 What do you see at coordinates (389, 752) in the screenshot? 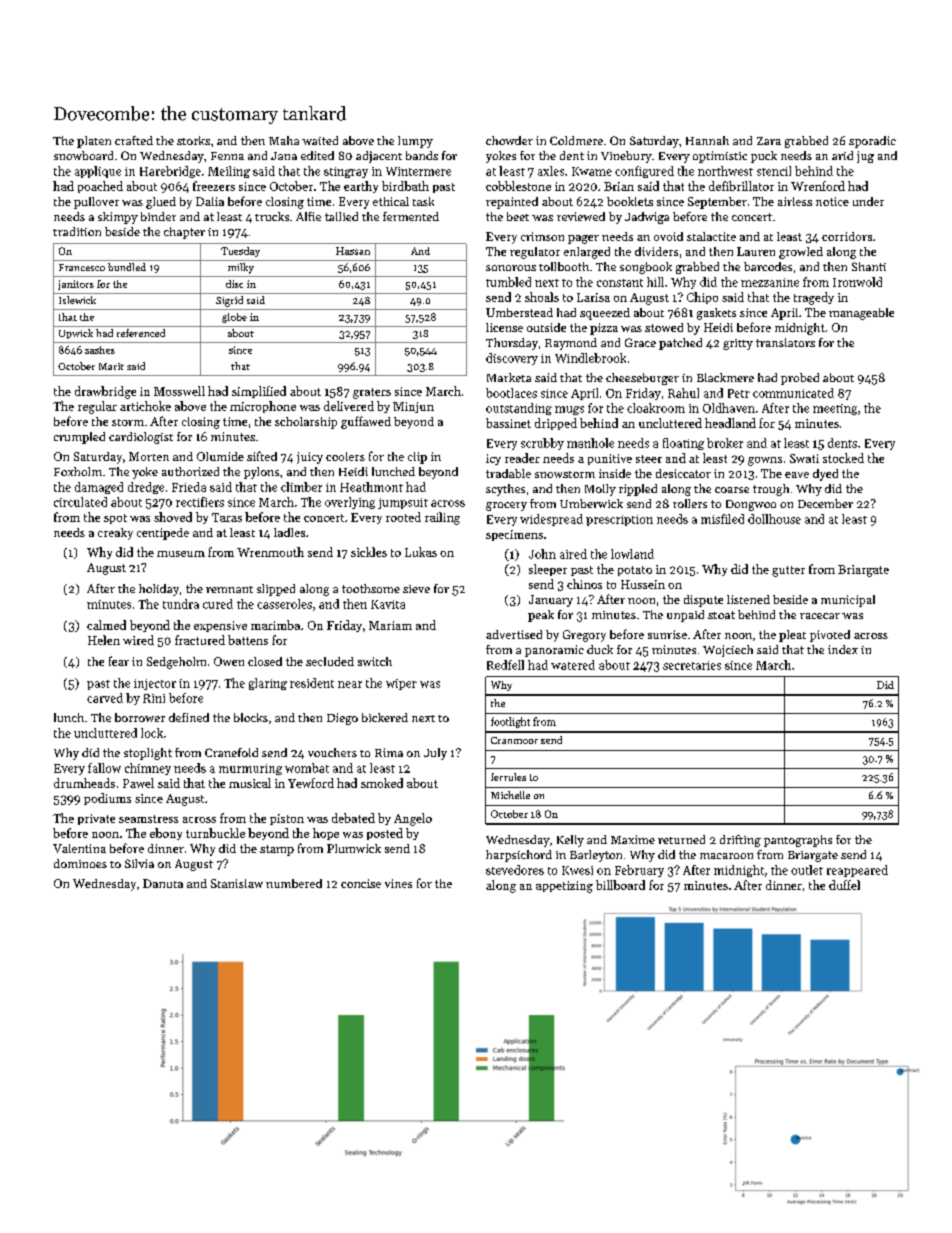
I see `Rima` at bounding box center [389, 752].
